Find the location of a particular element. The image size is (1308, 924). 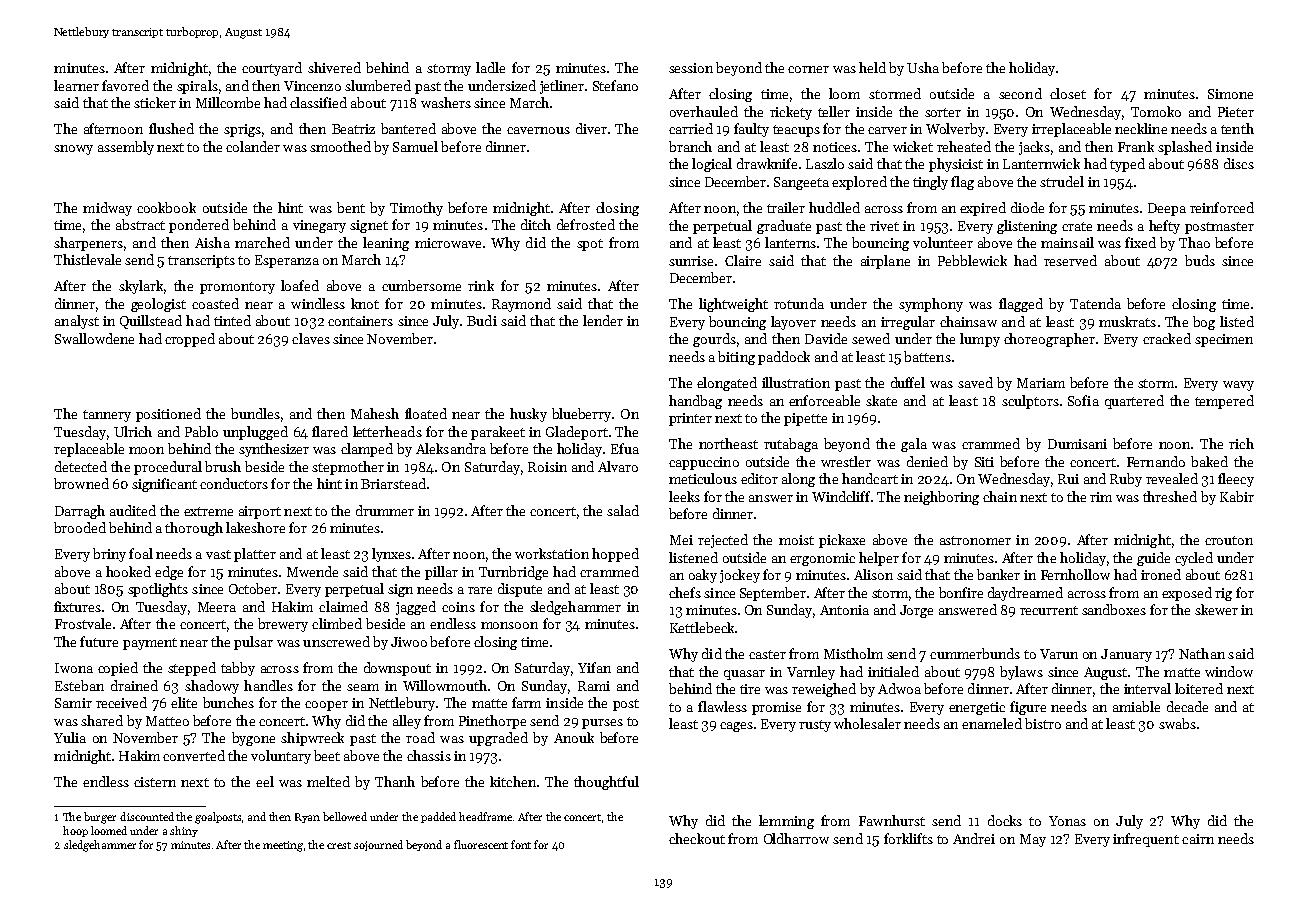

editor is located at coordinates (759, 478).
